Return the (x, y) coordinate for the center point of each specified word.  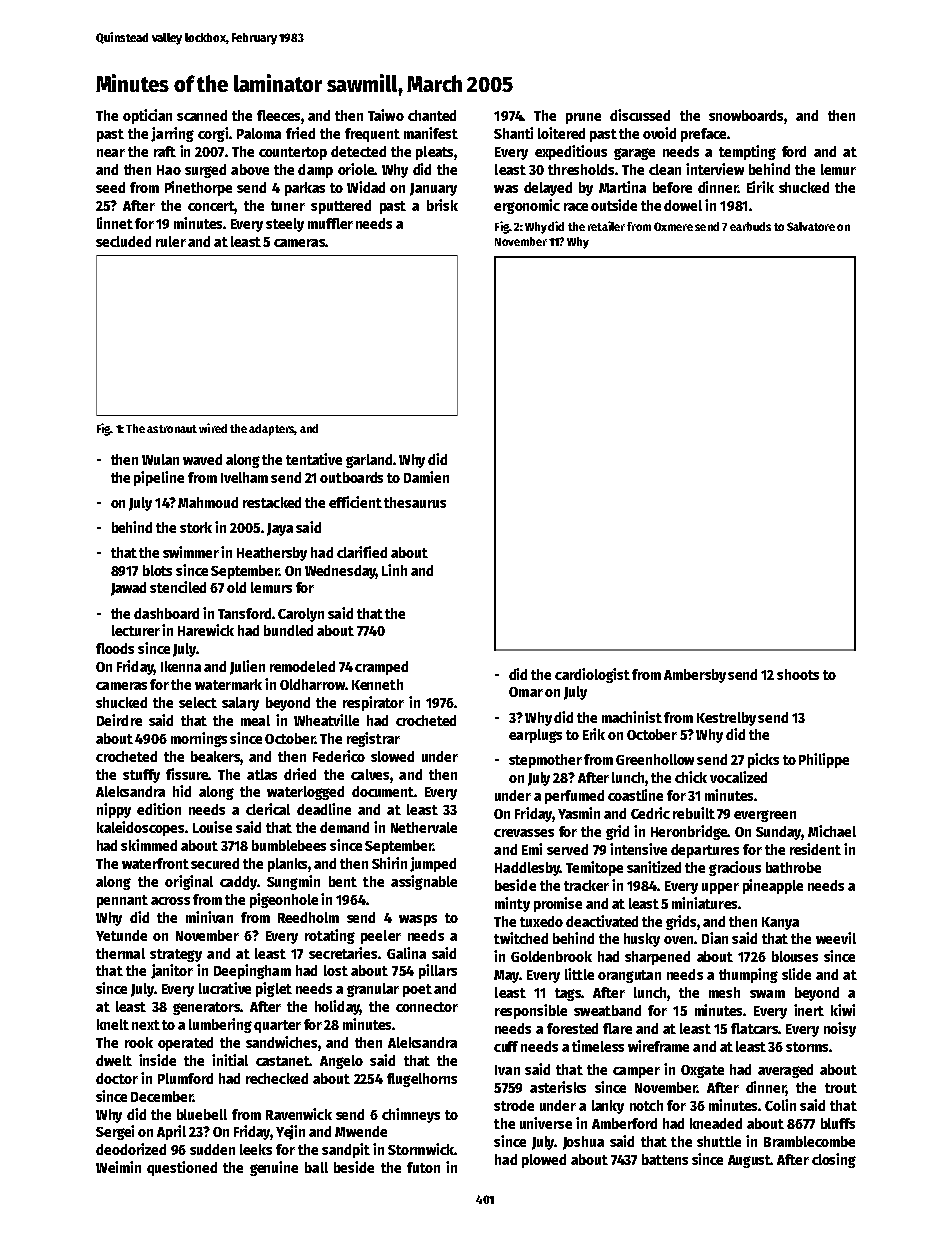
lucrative (225, 988)
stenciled (178, 587)
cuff (506, 1046)
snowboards (746, 115)
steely (285, 225)
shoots (798, 674)
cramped (381, 668)
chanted (432, 115)
